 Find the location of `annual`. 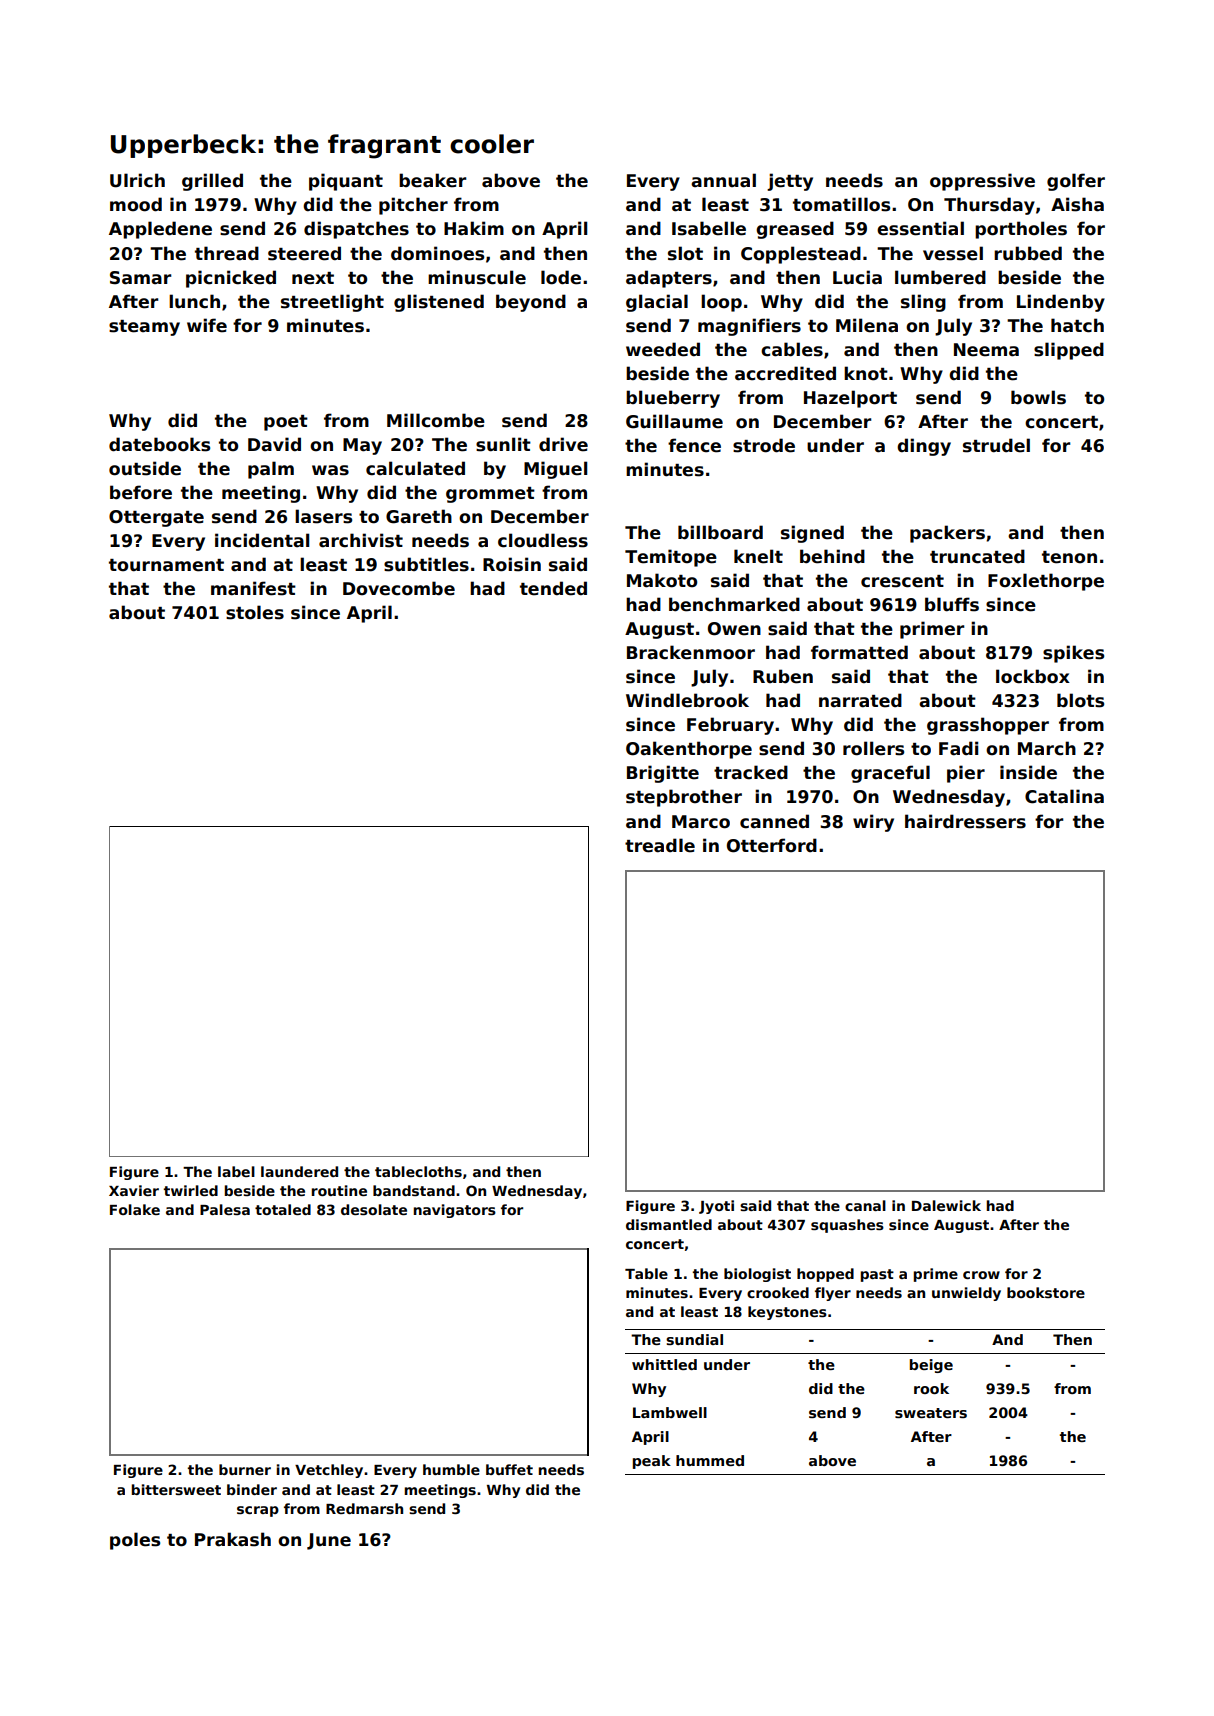

annual is located at coordinates (723, 180).
